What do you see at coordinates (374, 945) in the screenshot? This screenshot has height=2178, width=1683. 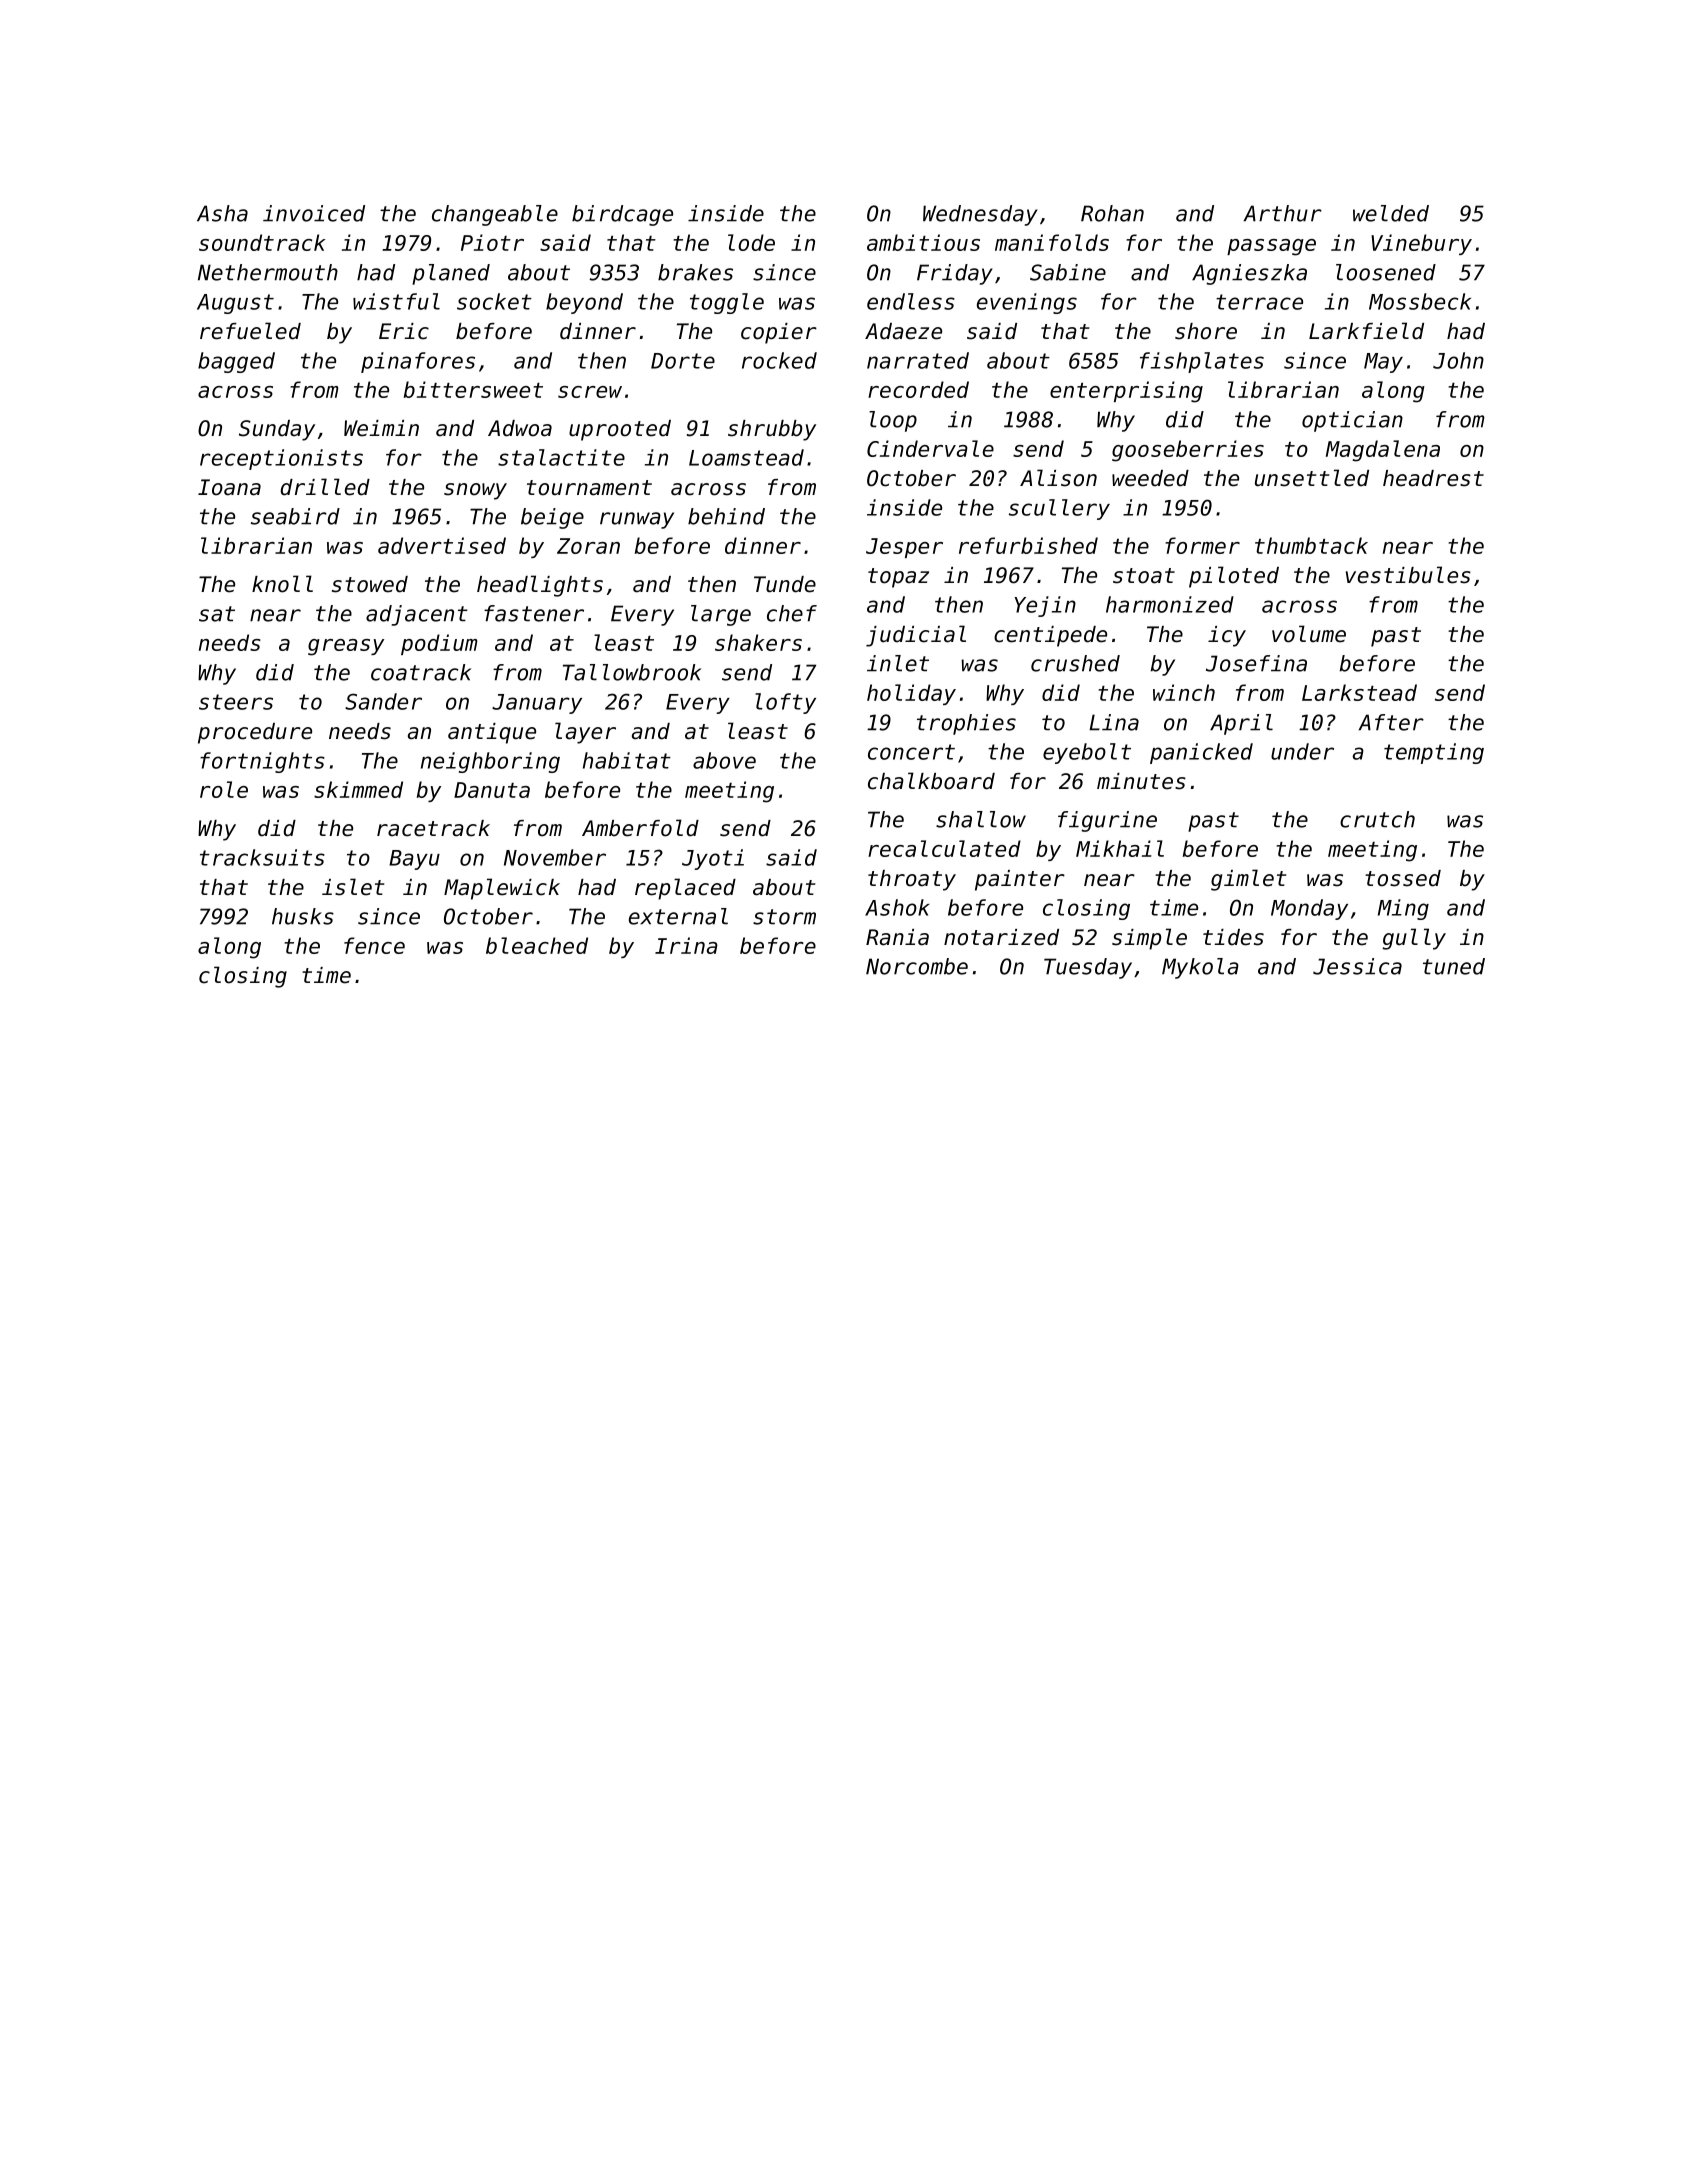 I see `fence` at bounding box center [374, 945].
